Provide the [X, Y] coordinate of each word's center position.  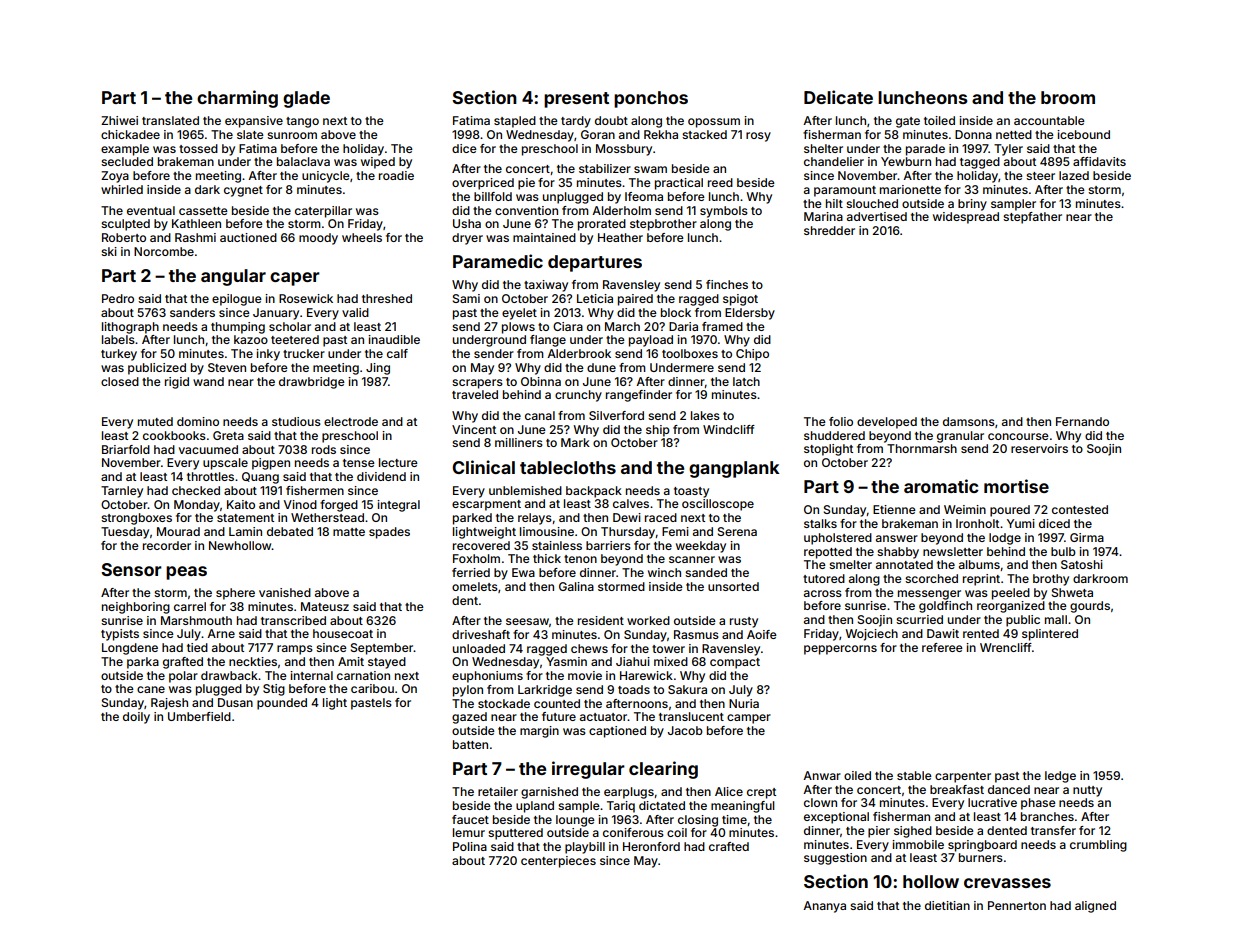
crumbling [1098, 846]
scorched [931, 578]
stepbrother [663, 225]
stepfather [1032, 218]
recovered [481, 545]
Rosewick [306, 298]
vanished [285, 592]
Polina [470, 846]
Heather [620, 237]
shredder [829, 230]
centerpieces [558, 862]
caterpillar [323, 212]
